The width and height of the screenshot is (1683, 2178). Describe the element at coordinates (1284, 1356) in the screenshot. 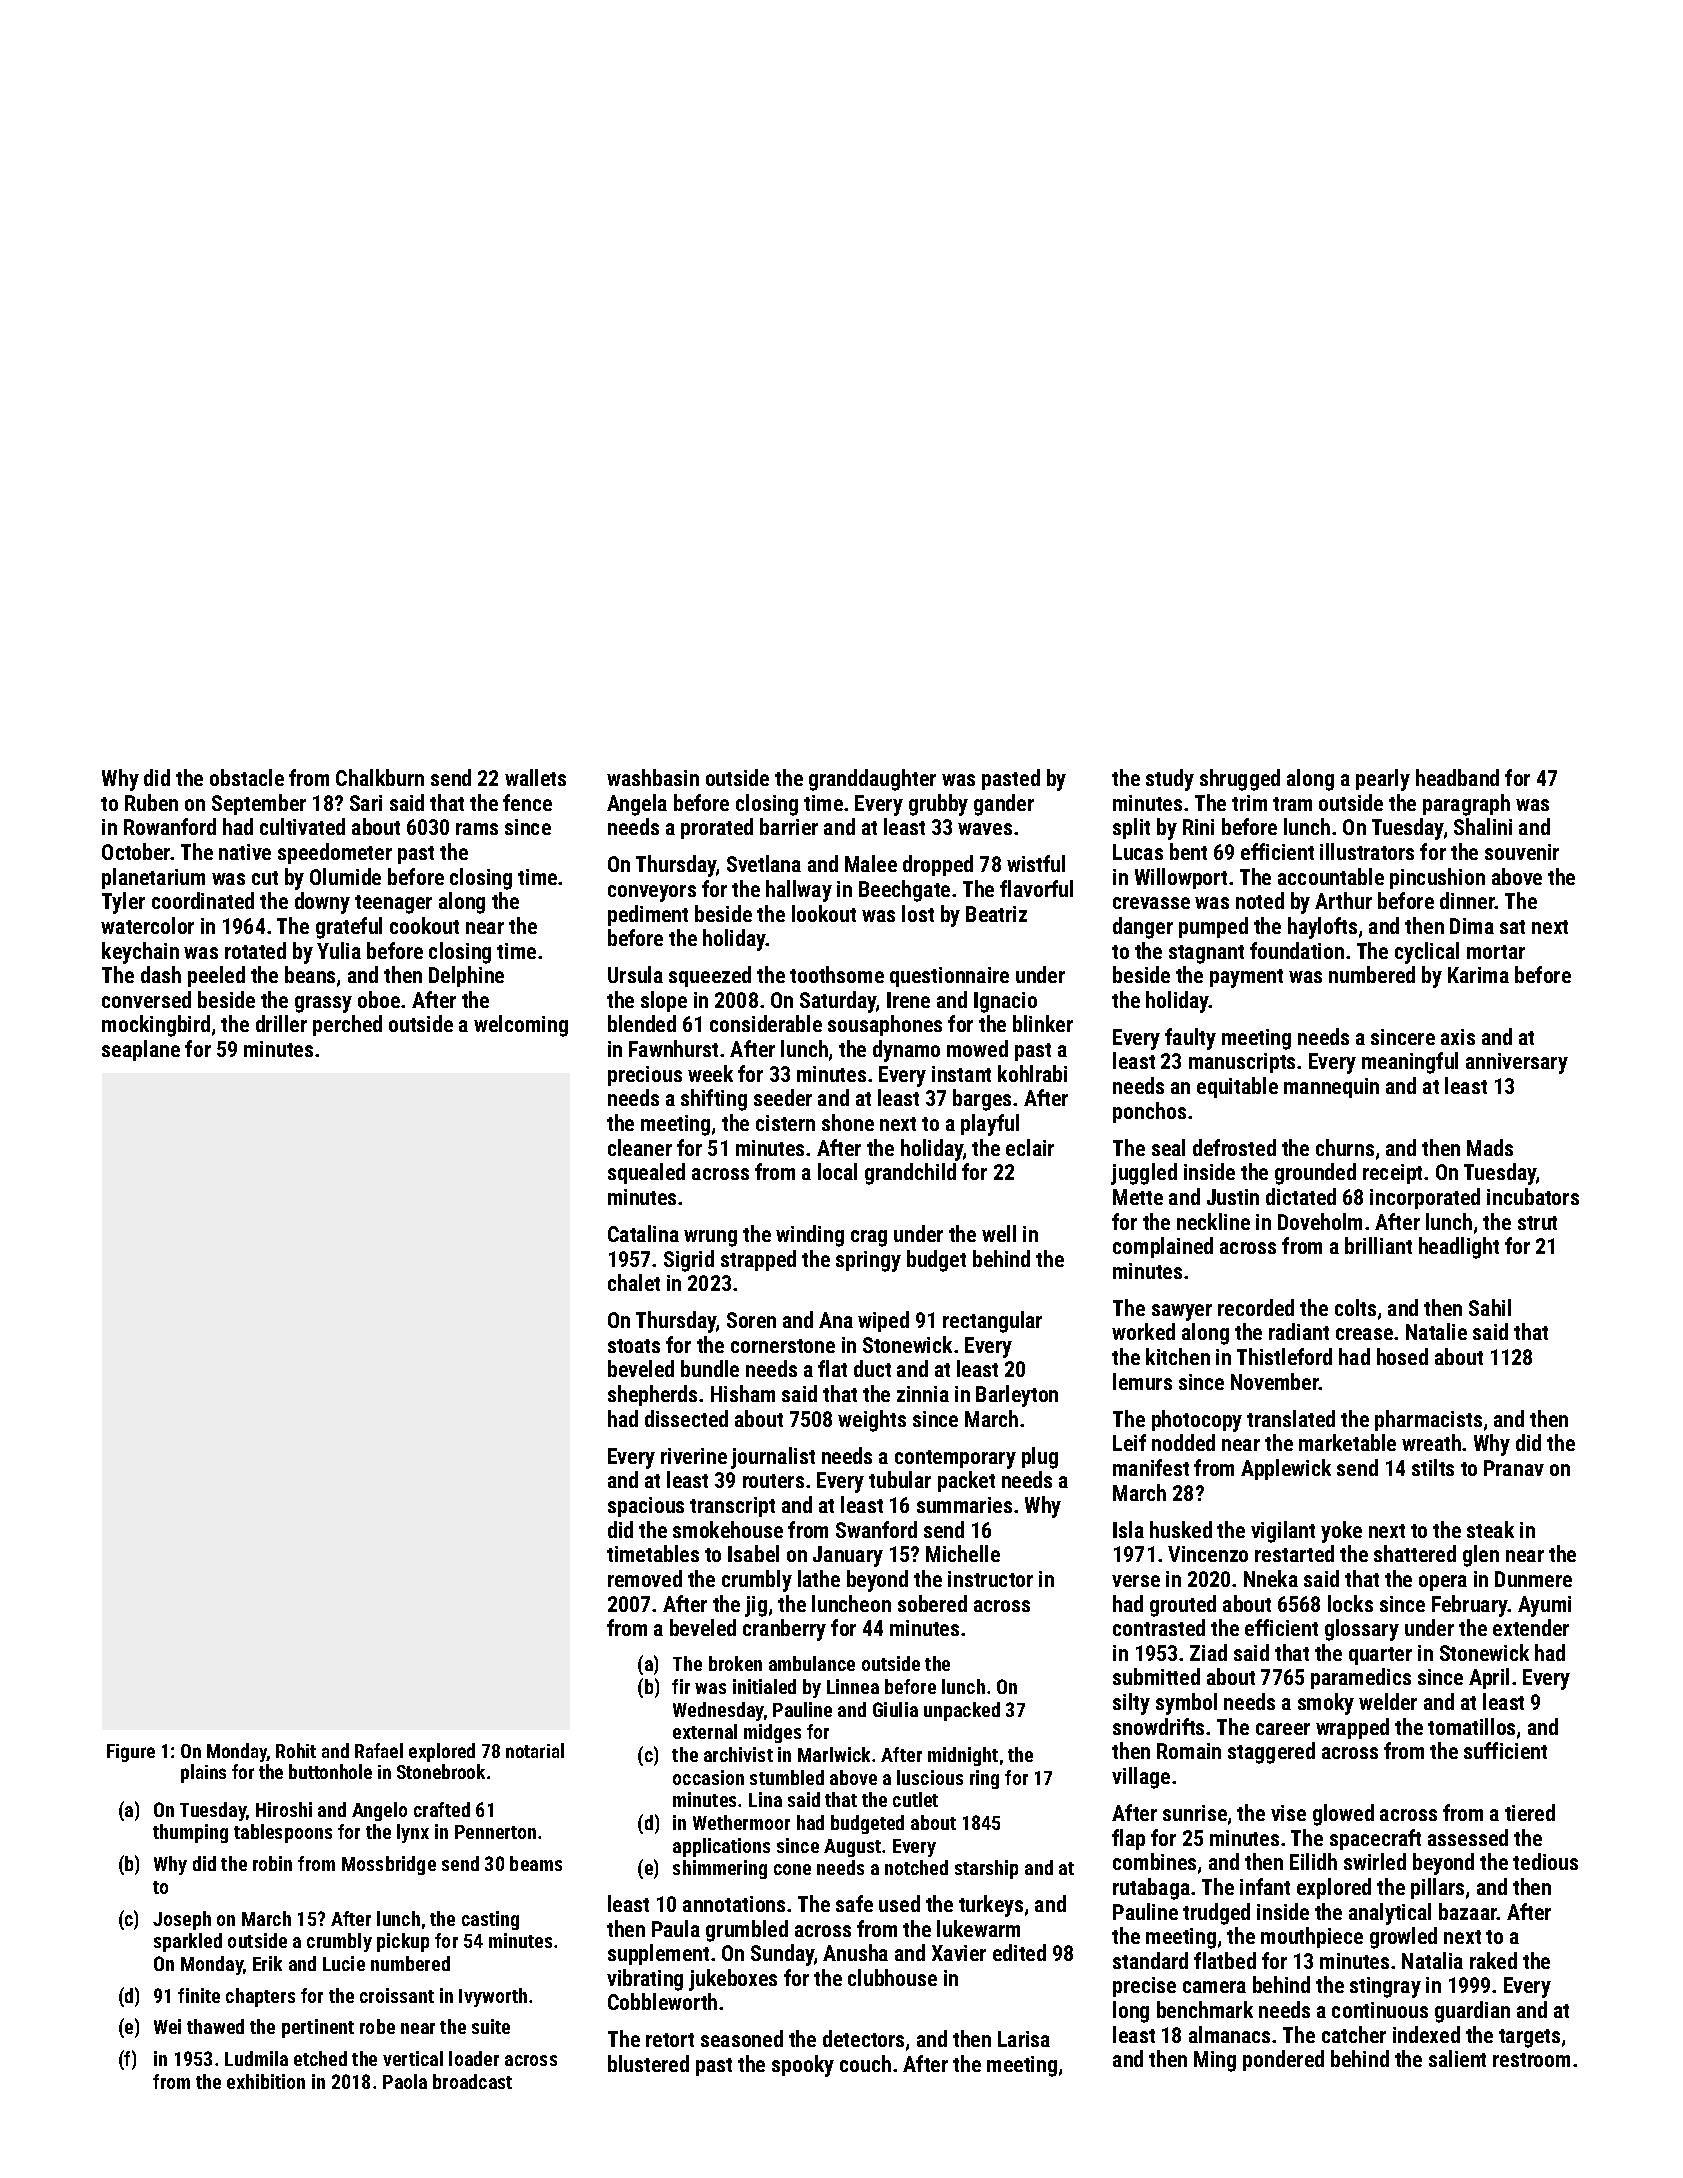

I see `Thistleford` at that location.
